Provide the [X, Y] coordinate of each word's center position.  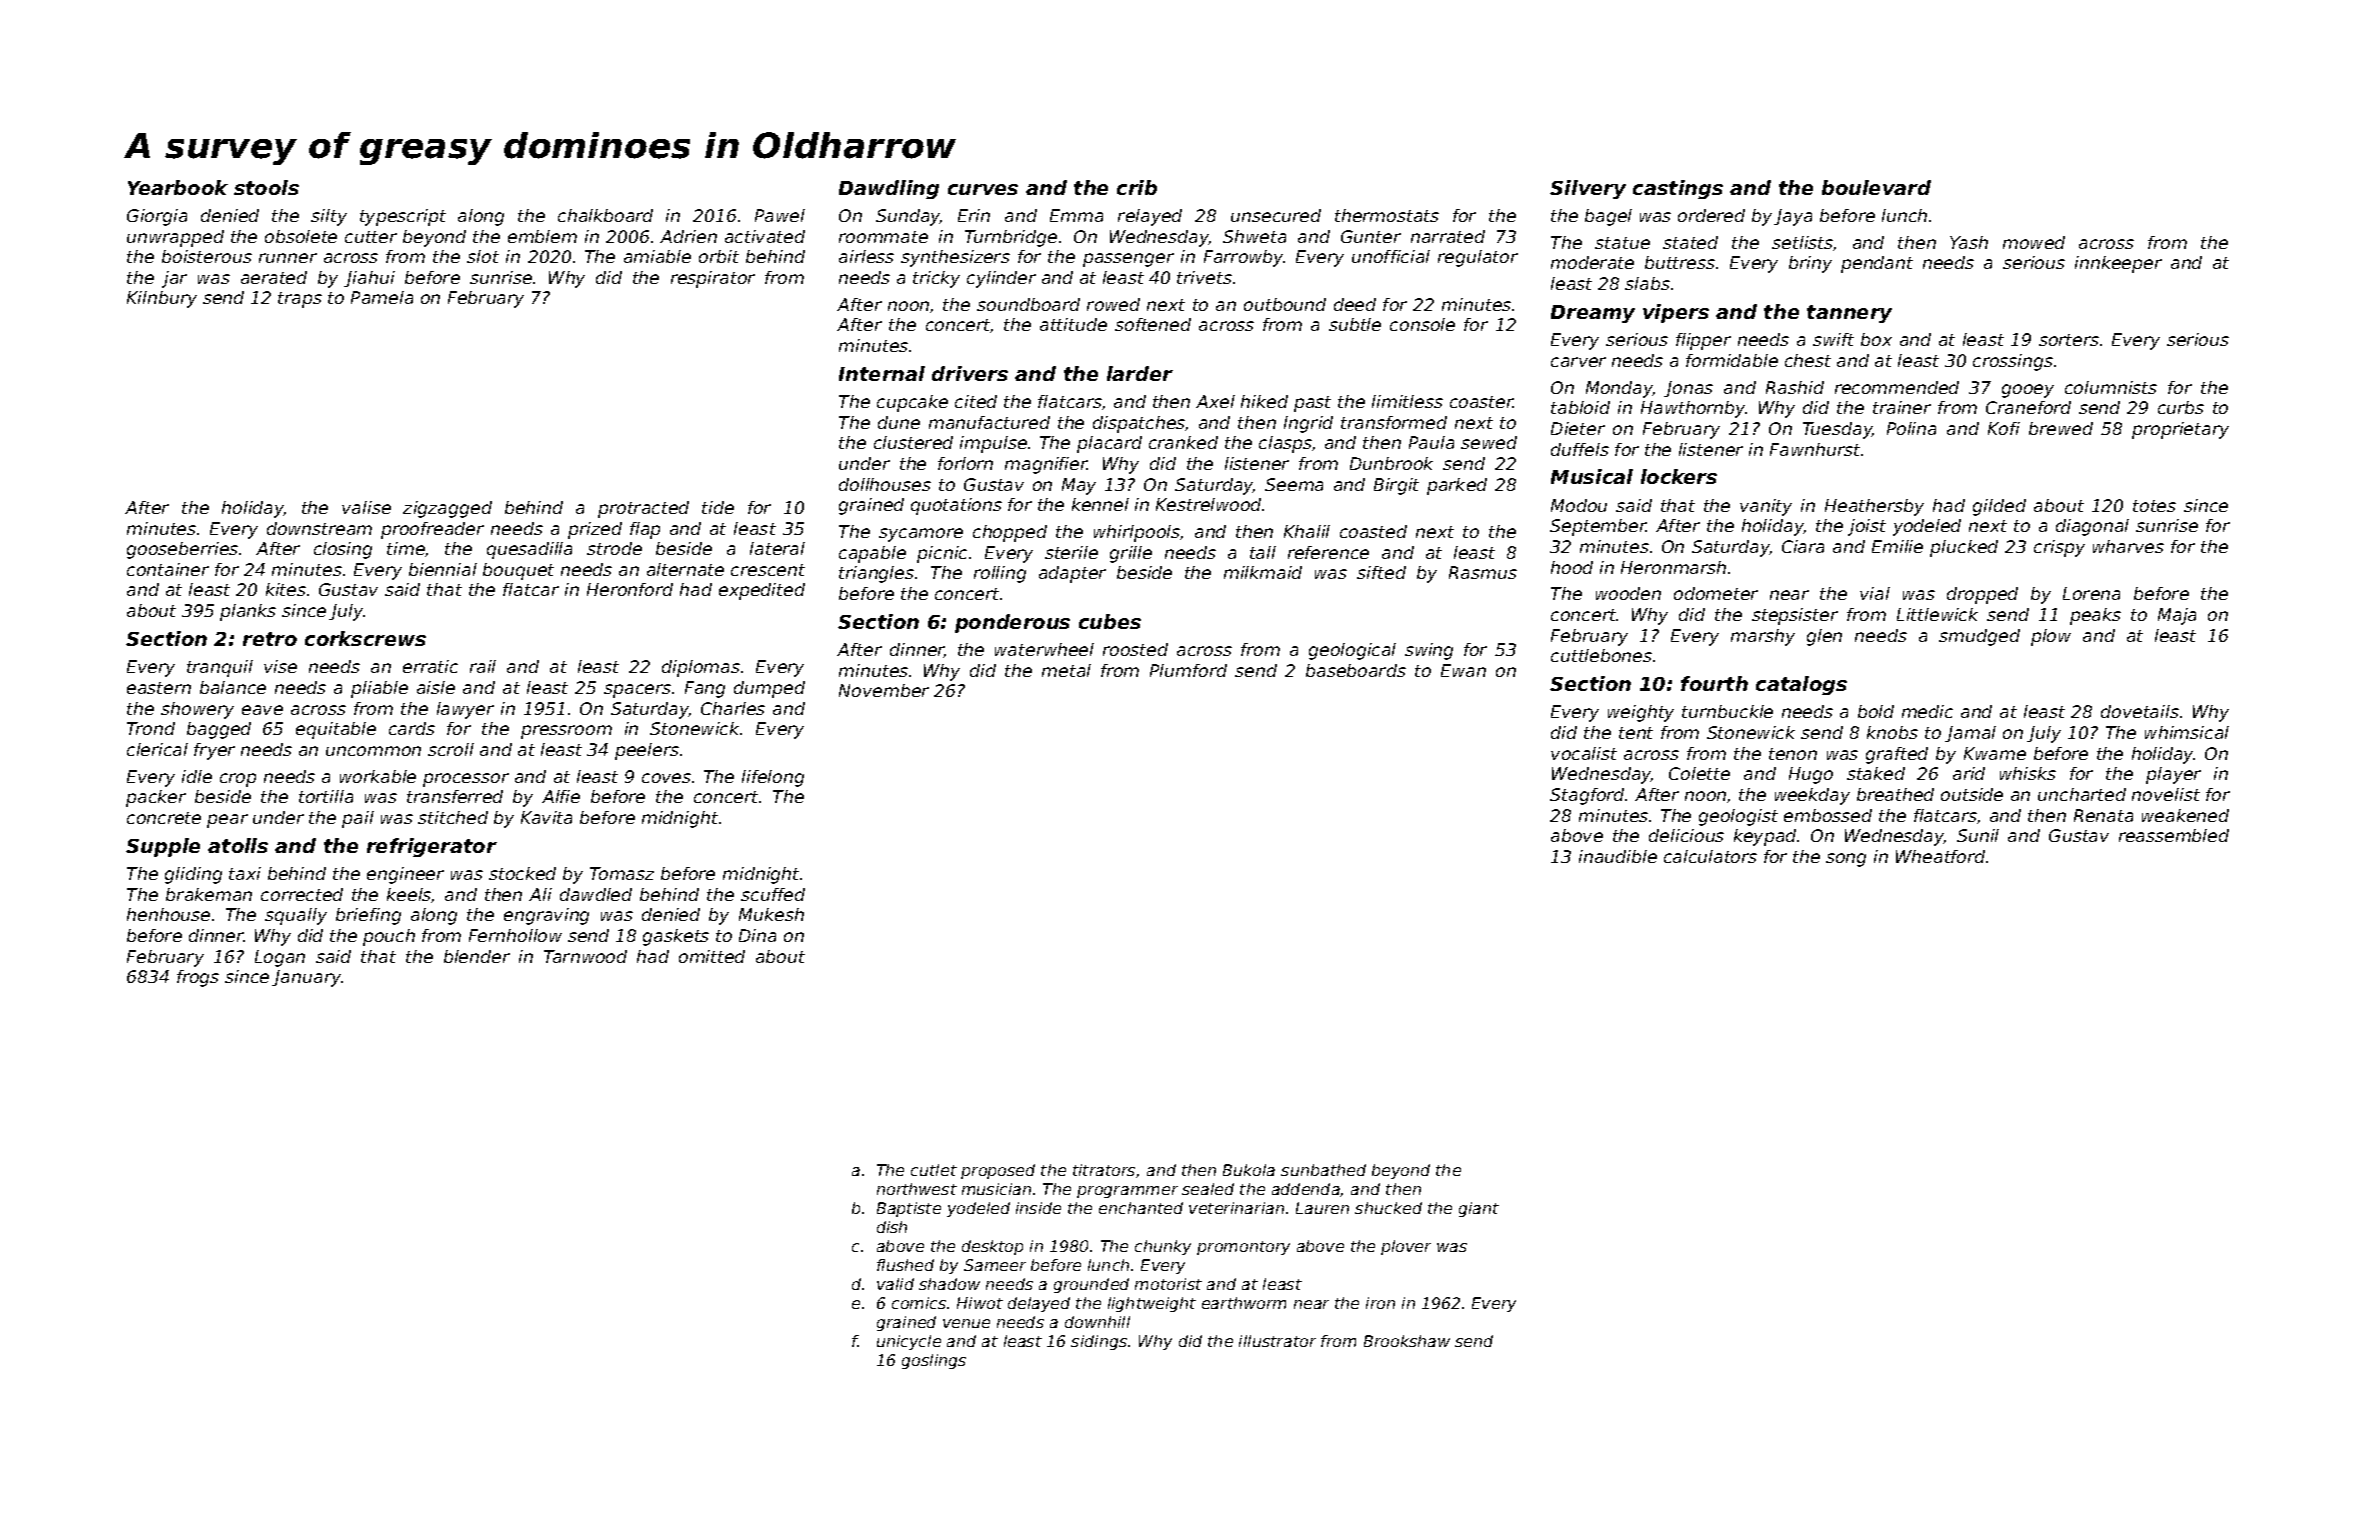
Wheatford [1940, 856]
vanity [1766, 507]
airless [866, 256]
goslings [934, 1361]
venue [966, 1323]
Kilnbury [162, 299]
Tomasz [622, 873]
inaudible [1618, 856]
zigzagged [447, 509]
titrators [1104, 1170]
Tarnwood [585, 956]
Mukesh [771, 914]
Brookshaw [1407, 1341]
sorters [2069, 340]
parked [1457, 486]
